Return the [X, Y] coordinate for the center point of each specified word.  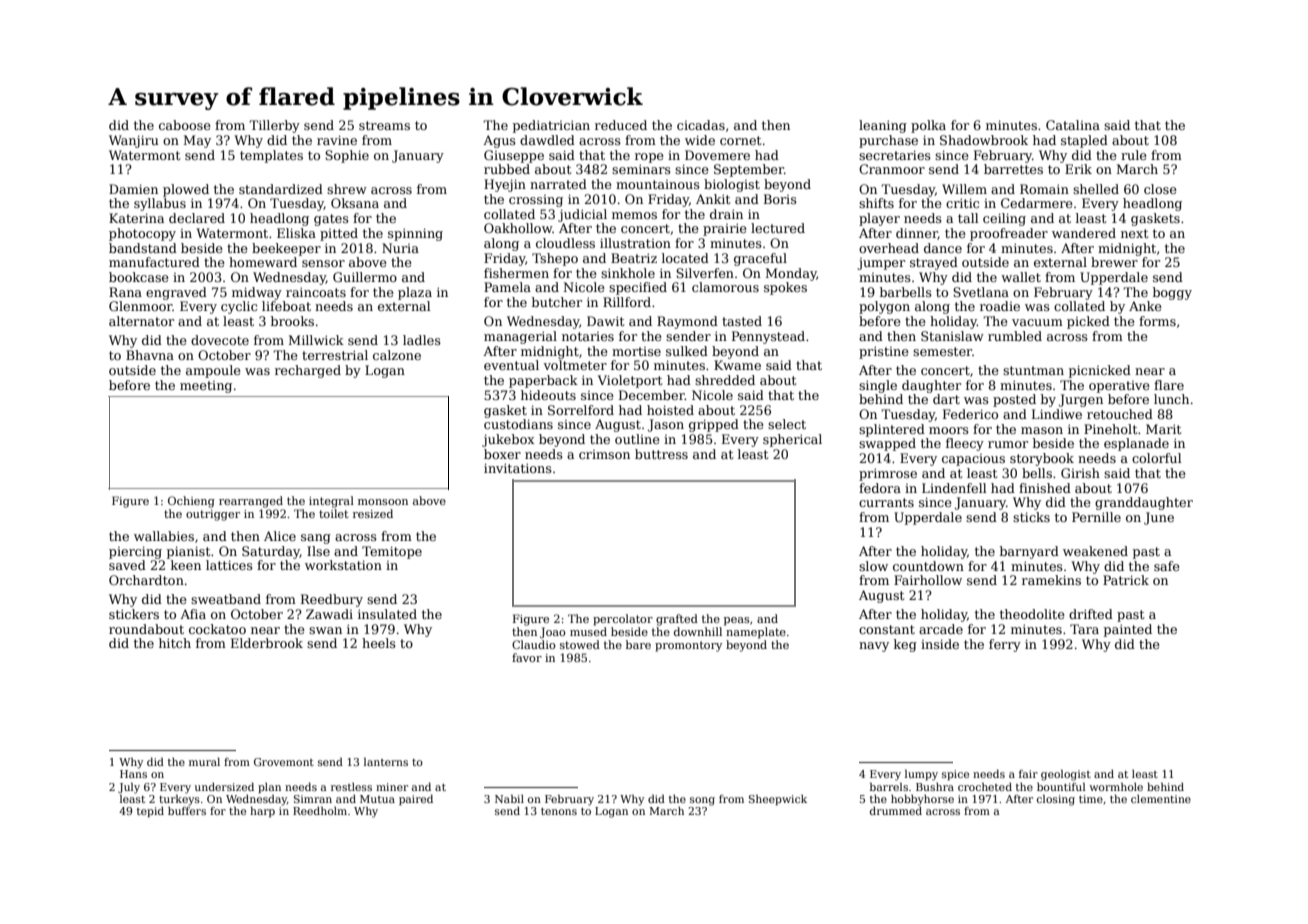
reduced [621, 125]
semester [942, 351]
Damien [133, 189]
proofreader [1009, 234]
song [702, 801]
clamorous [725, 287]
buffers [187, 811]
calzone [397, 355]
